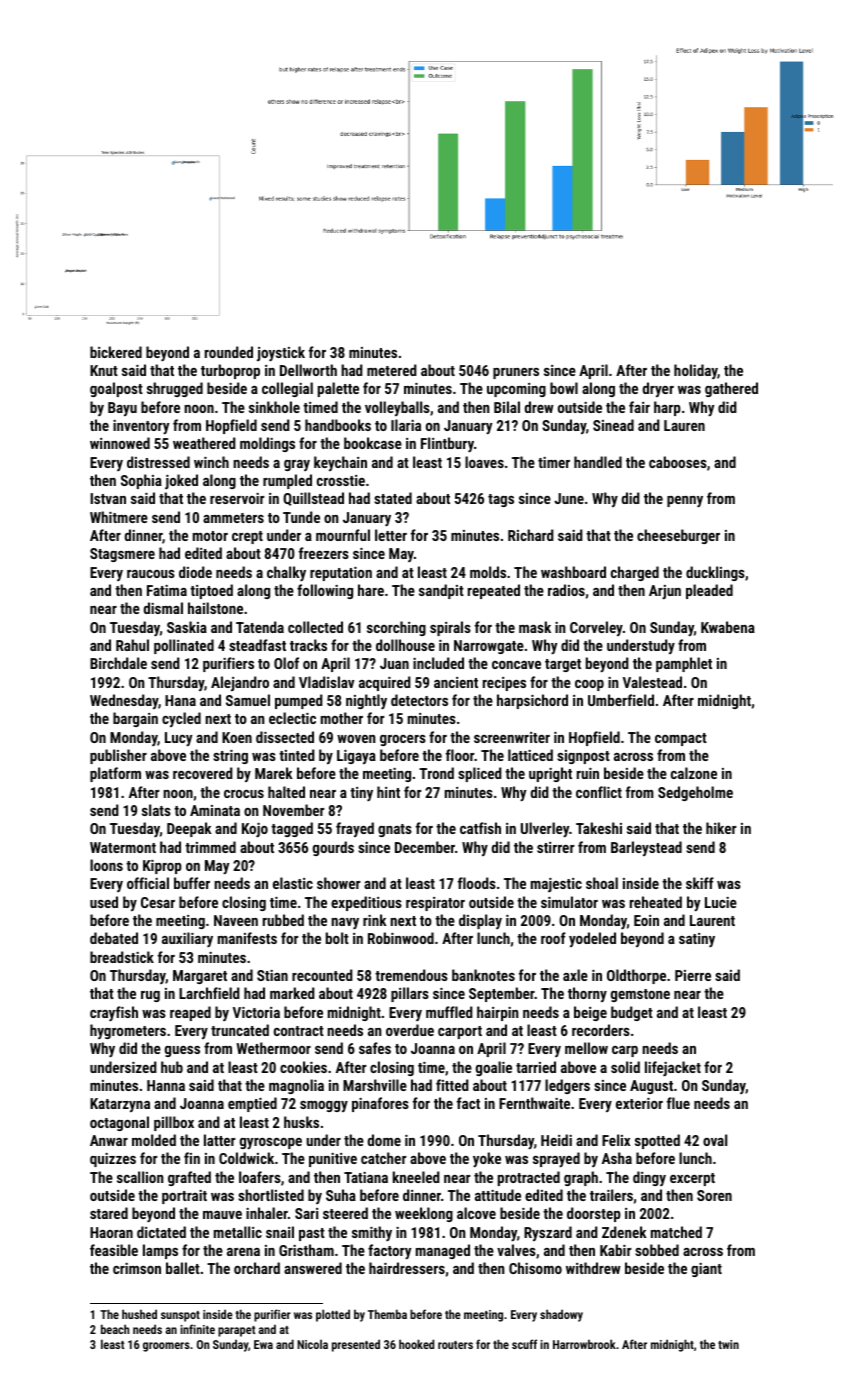 The image size is (849, 1400). I want to click on Kwabena, so click(728, 627).
